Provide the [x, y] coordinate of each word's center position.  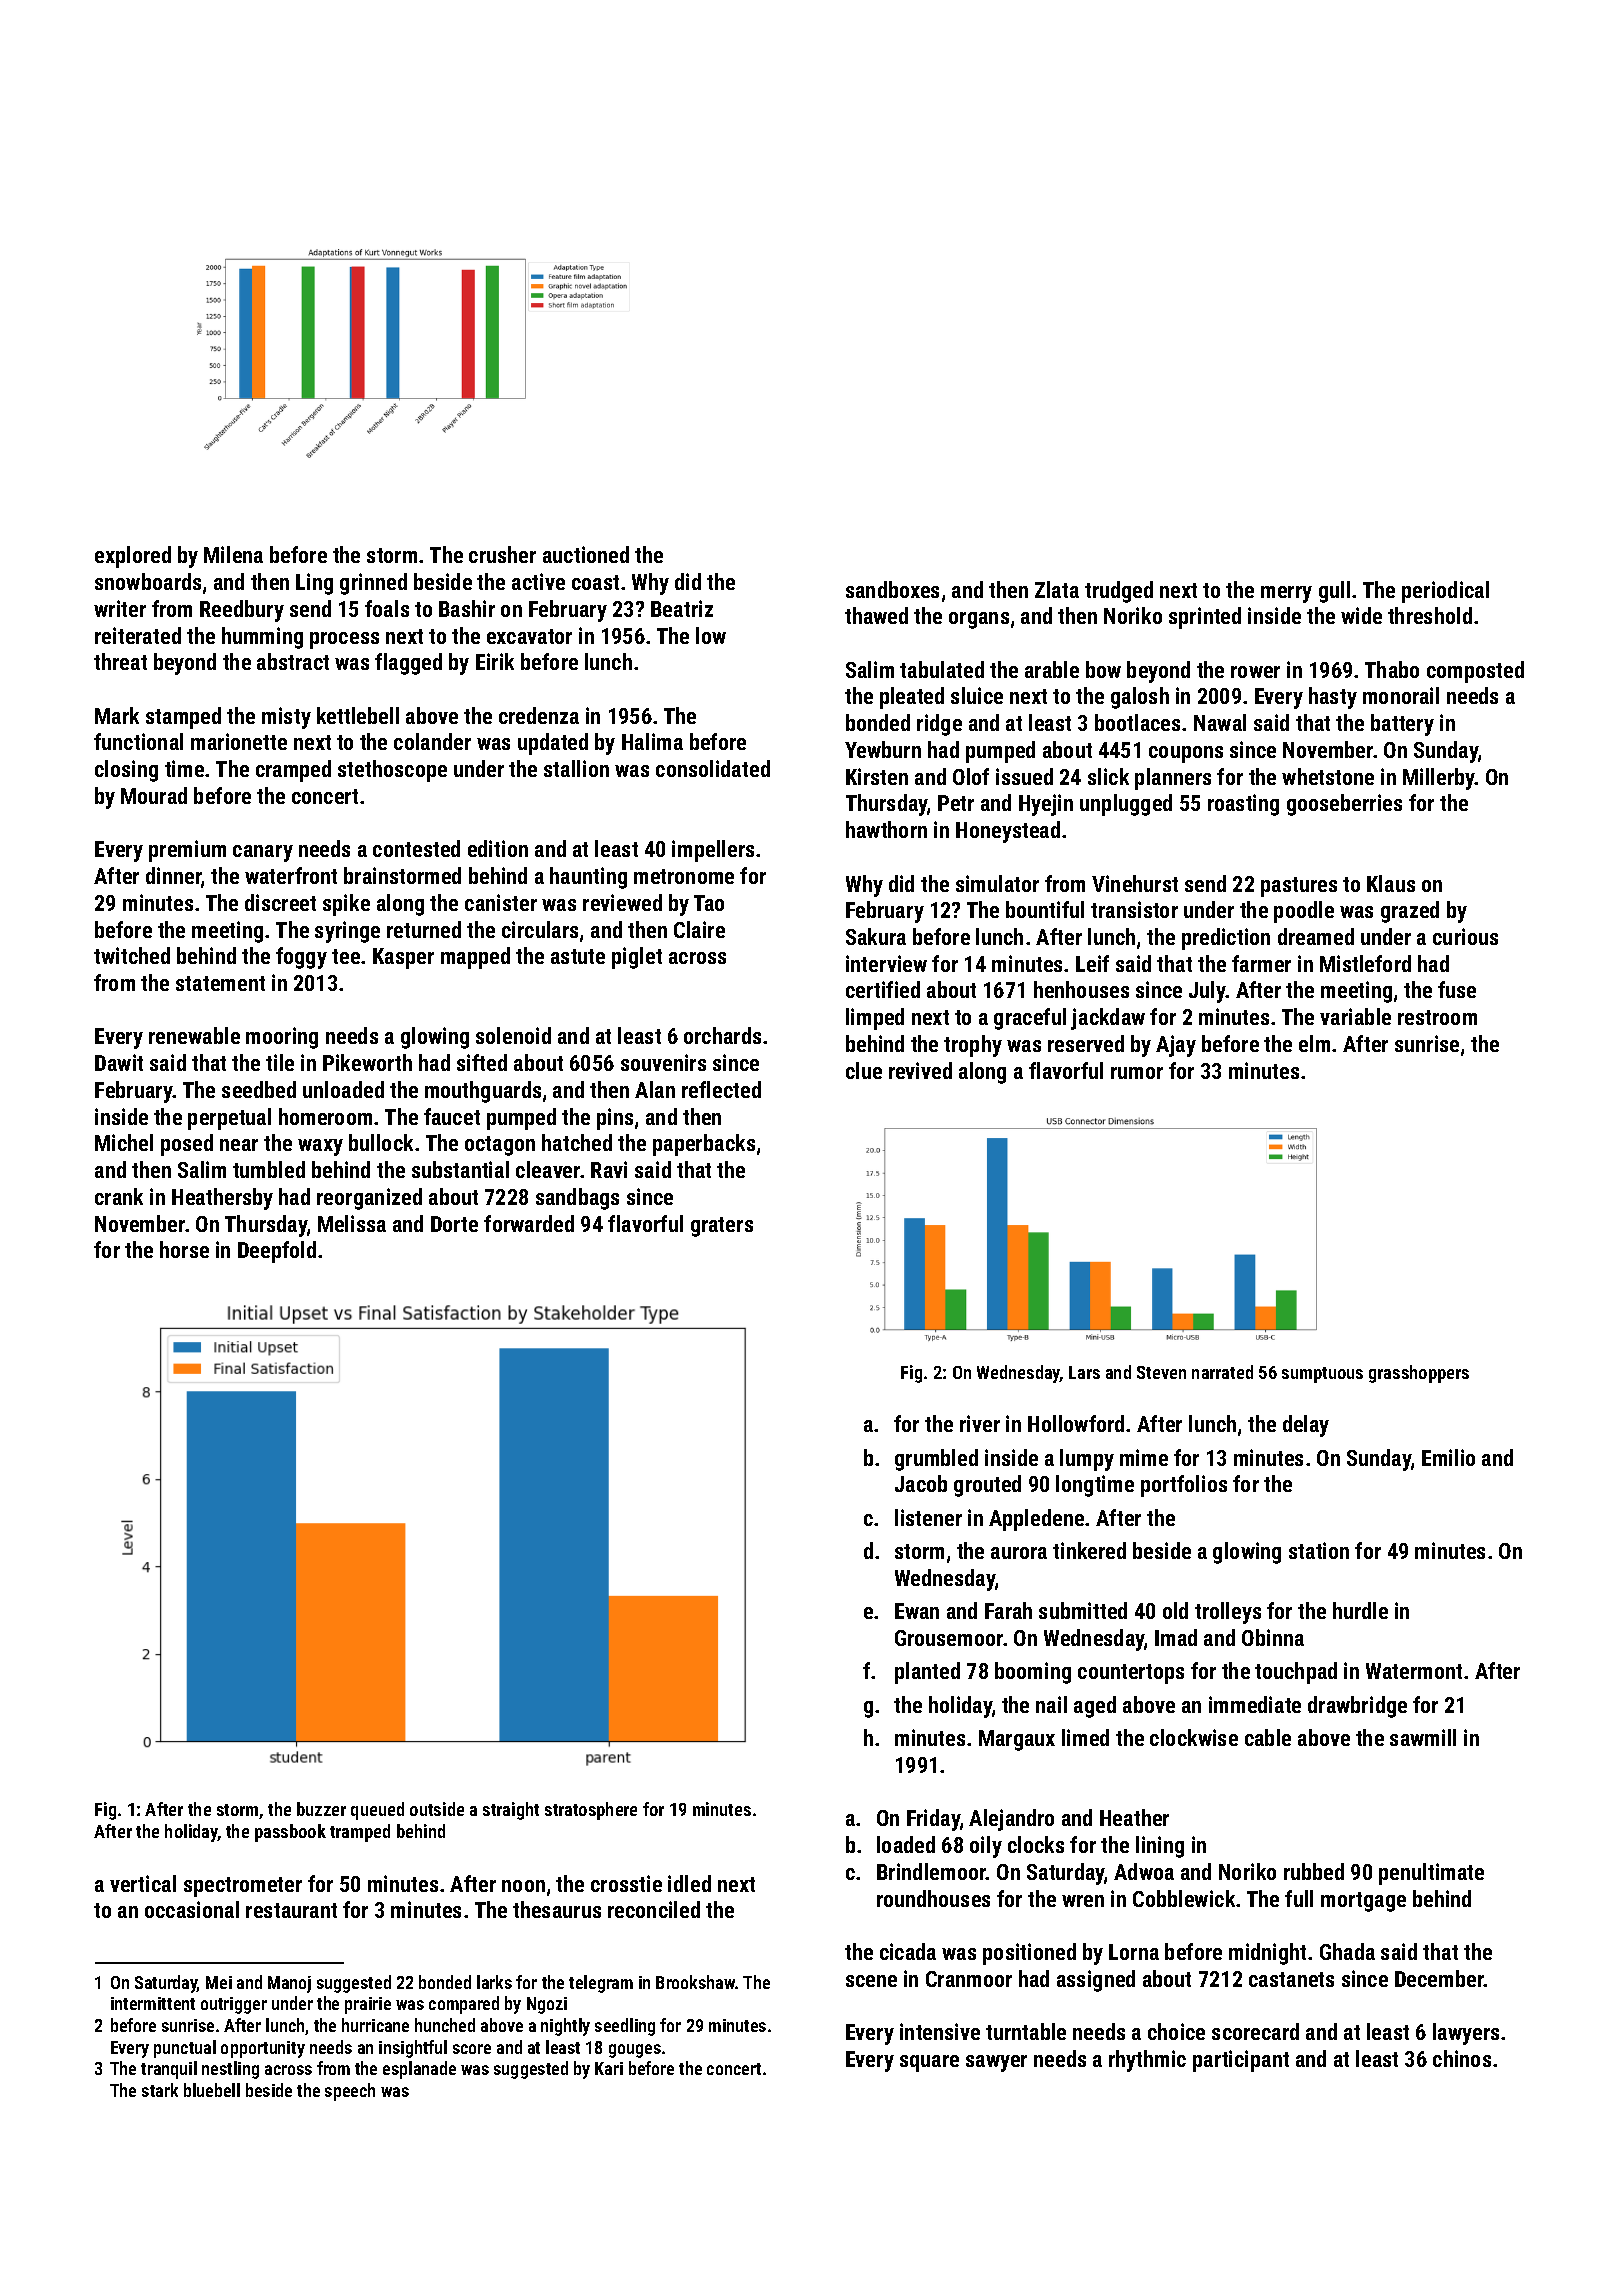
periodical [1445, 592]
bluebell [212, 2090]
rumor [1137, 1073]
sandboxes [892, 589]
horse [184, 1249]
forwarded [529, 1223]
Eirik [495, 661]
